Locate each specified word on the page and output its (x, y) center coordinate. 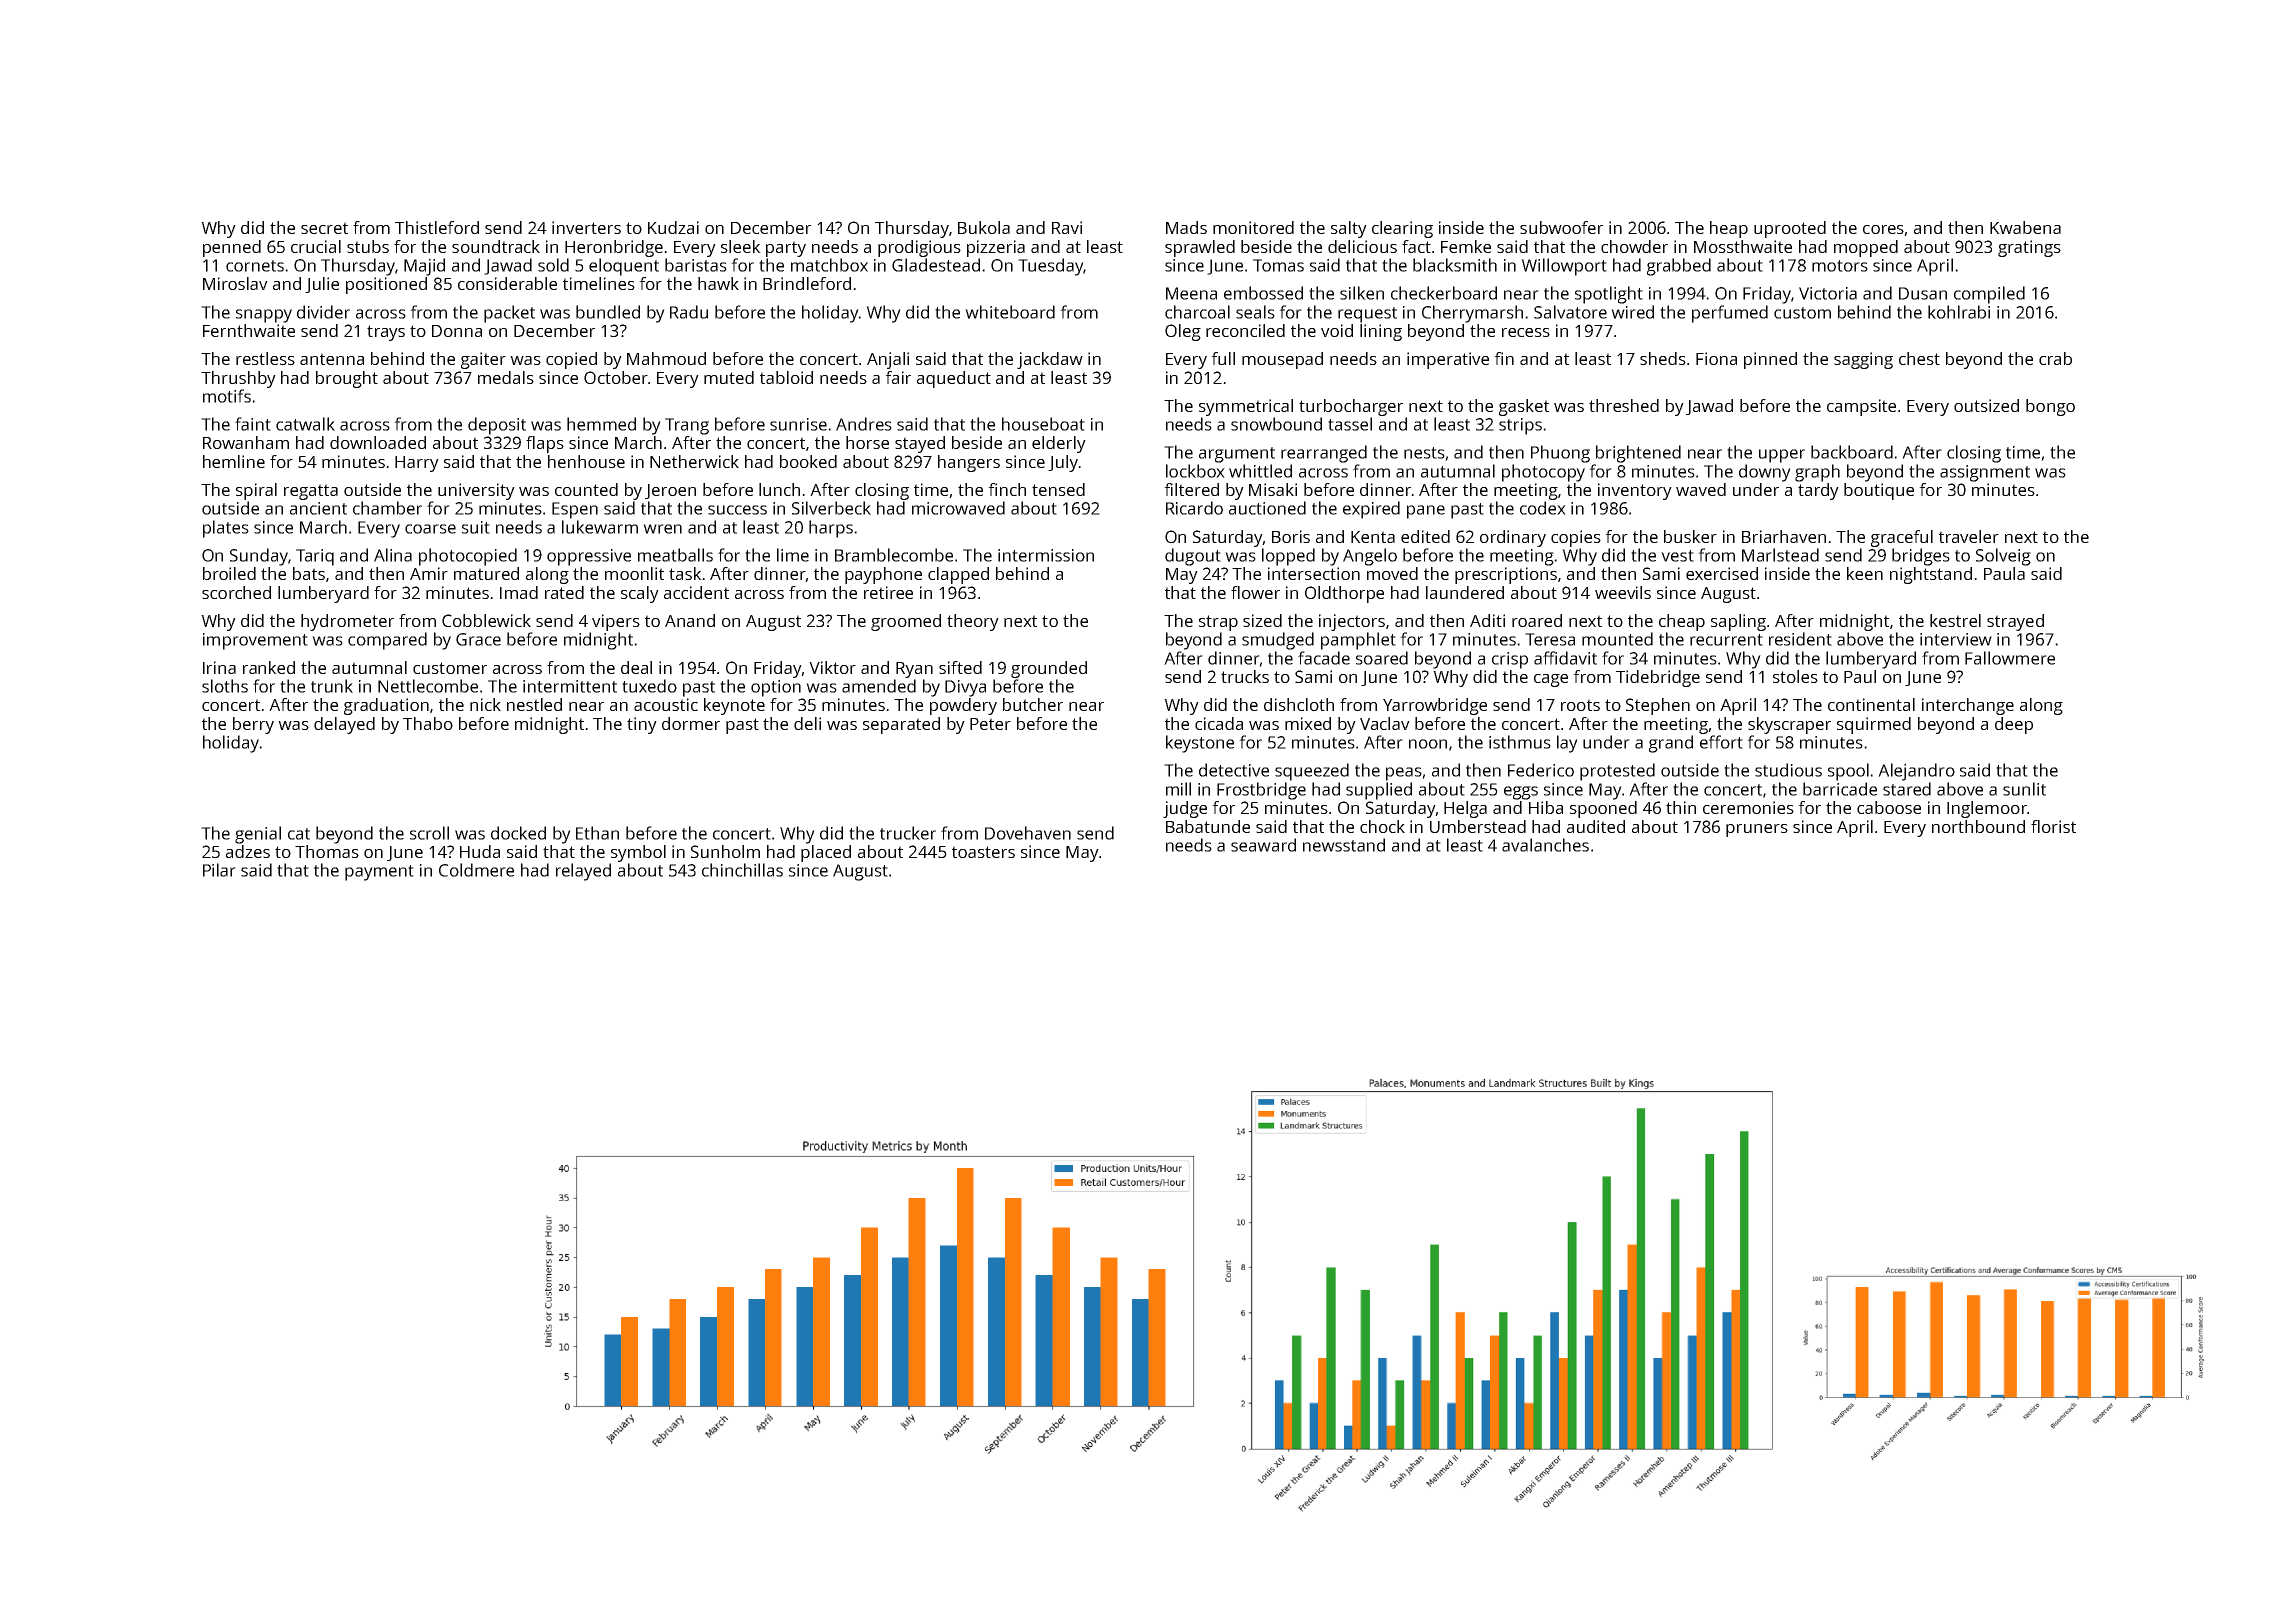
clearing (1402, 229)
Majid (424, 267)
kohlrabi (1959, 312)
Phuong (1560, 454)
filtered (1191, 489)
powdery (963, 706)
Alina (393, 555)
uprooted (1790, 229)
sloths (225, 686)
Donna (457, 331)
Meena (1191, 293)
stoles (1795, 676)
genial (258, 835)
